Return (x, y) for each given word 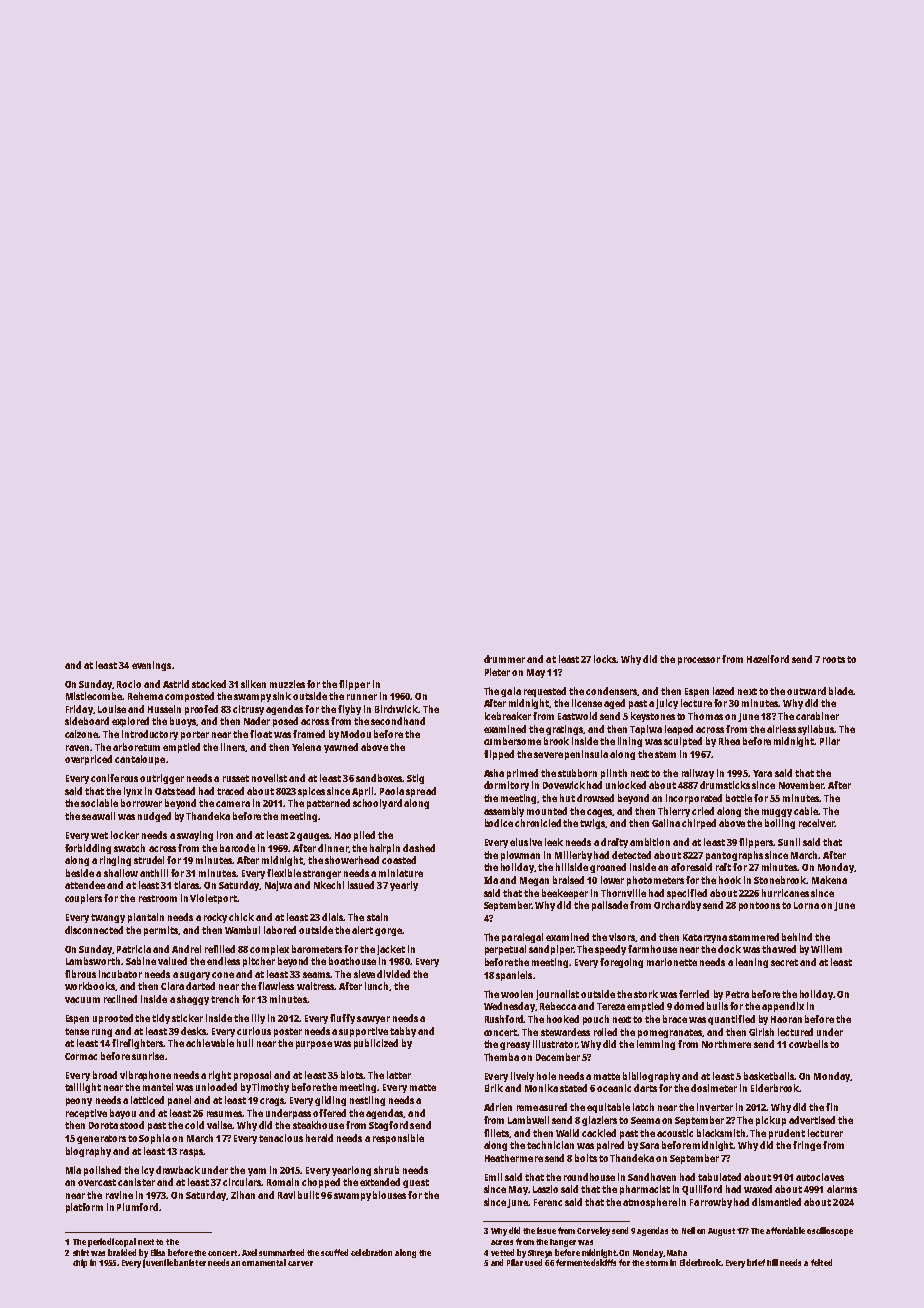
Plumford (137, 1207)
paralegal (522, 938)
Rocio (129, 684)
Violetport (213, 899)
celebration (371, 1252)
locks (605, 659)
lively (522, 1077)
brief (756, 1262)
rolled (605, 1032)
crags (272, 1102)
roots (834, 659)
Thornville (623, 893)
